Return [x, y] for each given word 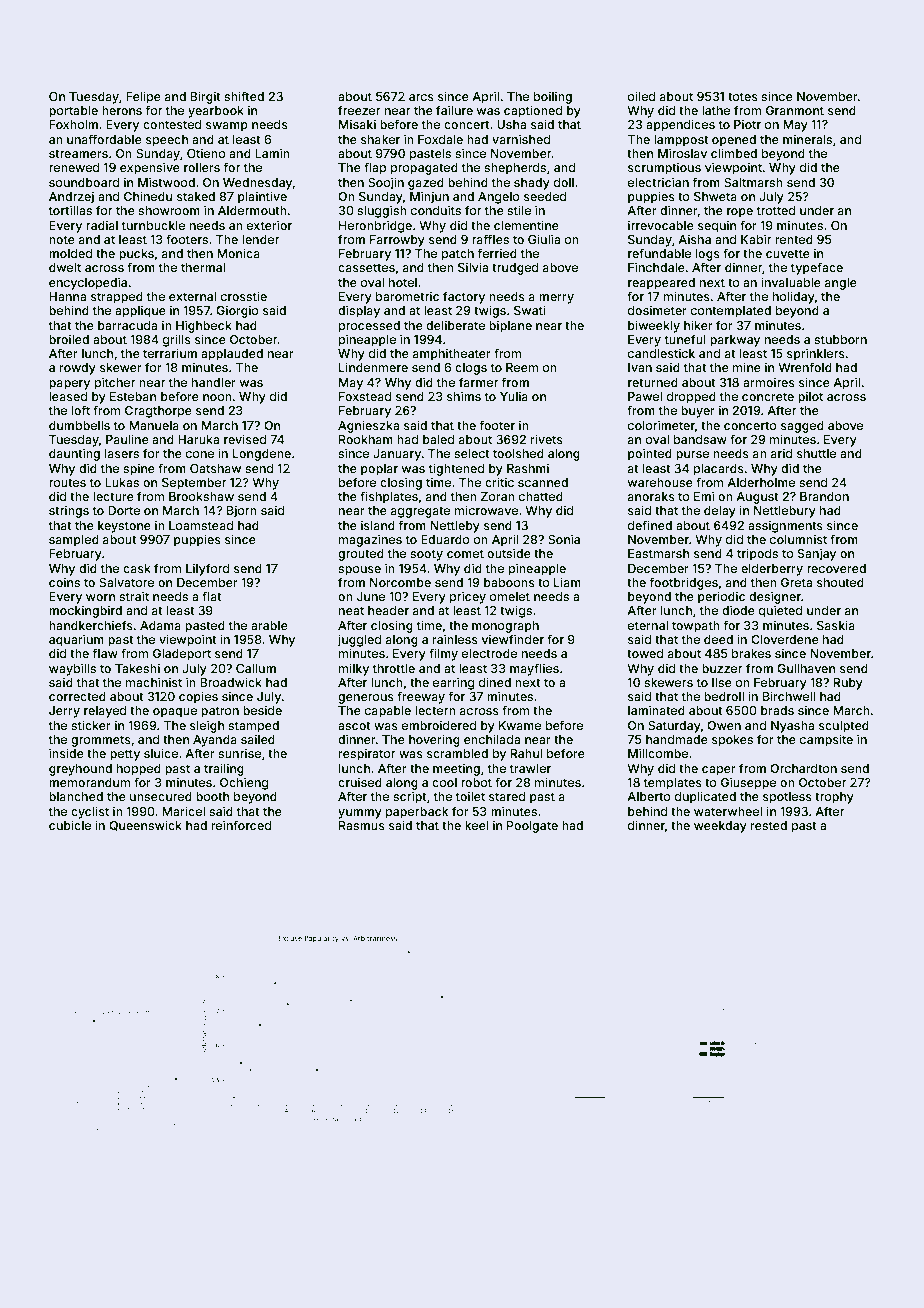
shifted [244, 96]
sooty [426, 555]
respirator [367, 754]
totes [743, 96]
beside [262, 710]
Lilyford [207, 569]
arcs [421, 97]
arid [781, 453]
